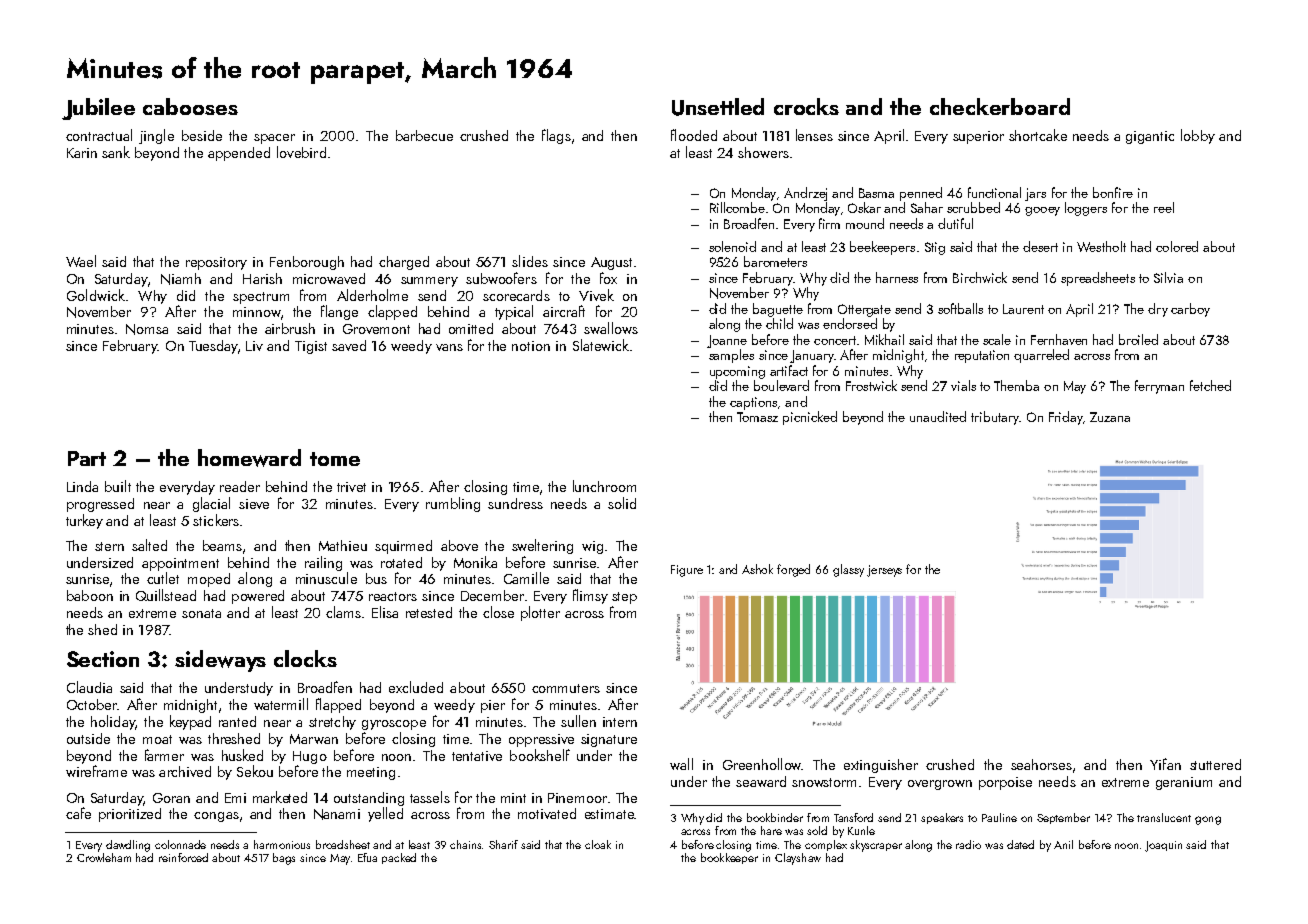  What do you see at coordinates (848, 570) in the screenshot?
I see `glassy` at bounding box center [848, 570].
